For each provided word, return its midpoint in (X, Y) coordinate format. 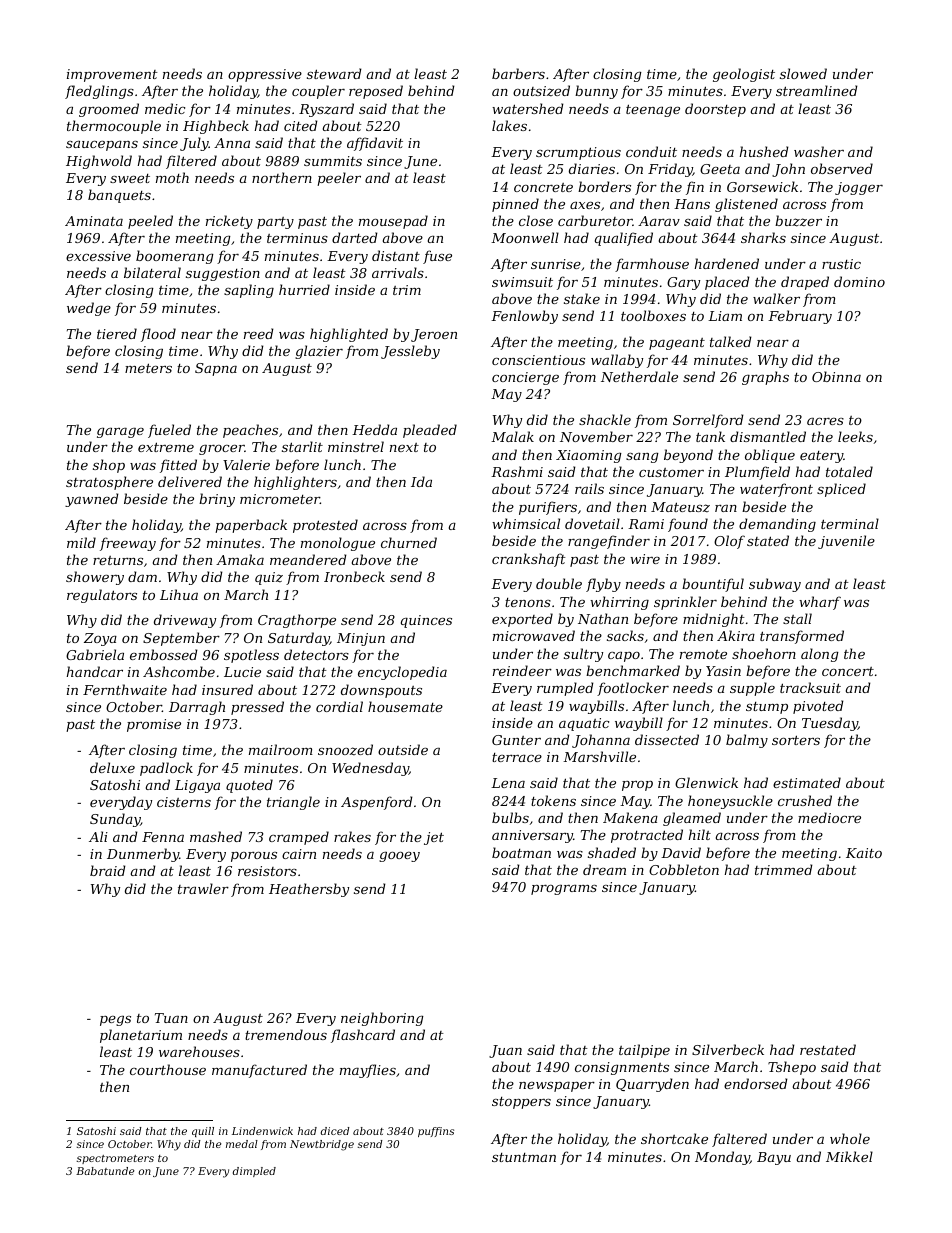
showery (95, 578)
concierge (525, 378)
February (800, 317)
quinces (426, 621)
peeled (150, 222)
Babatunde (105, 1171)
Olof (729, 542)
